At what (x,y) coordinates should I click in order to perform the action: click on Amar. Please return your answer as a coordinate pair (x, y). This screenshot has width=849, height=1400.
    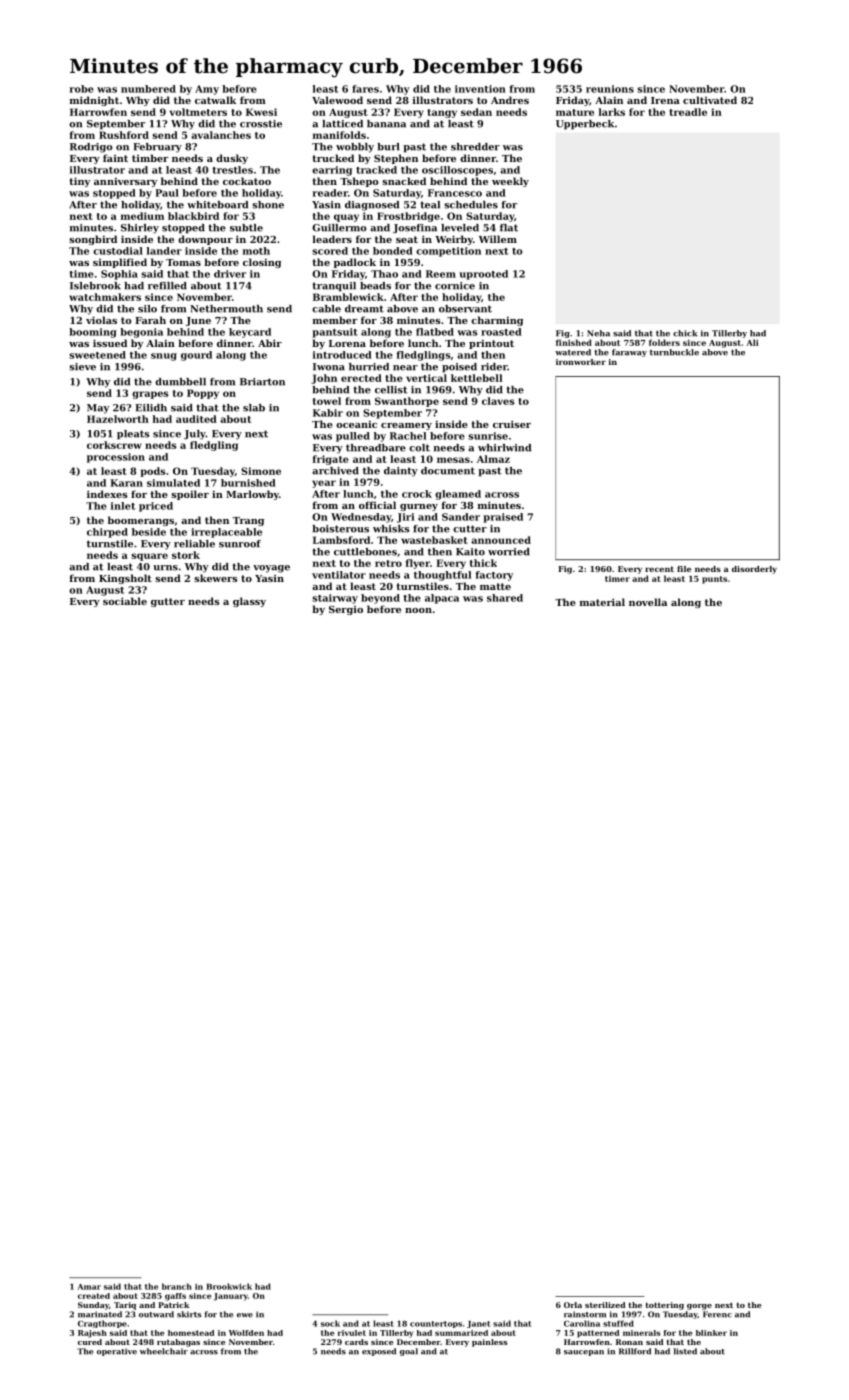
    Looking at the image, I should click on (89, 1287).
